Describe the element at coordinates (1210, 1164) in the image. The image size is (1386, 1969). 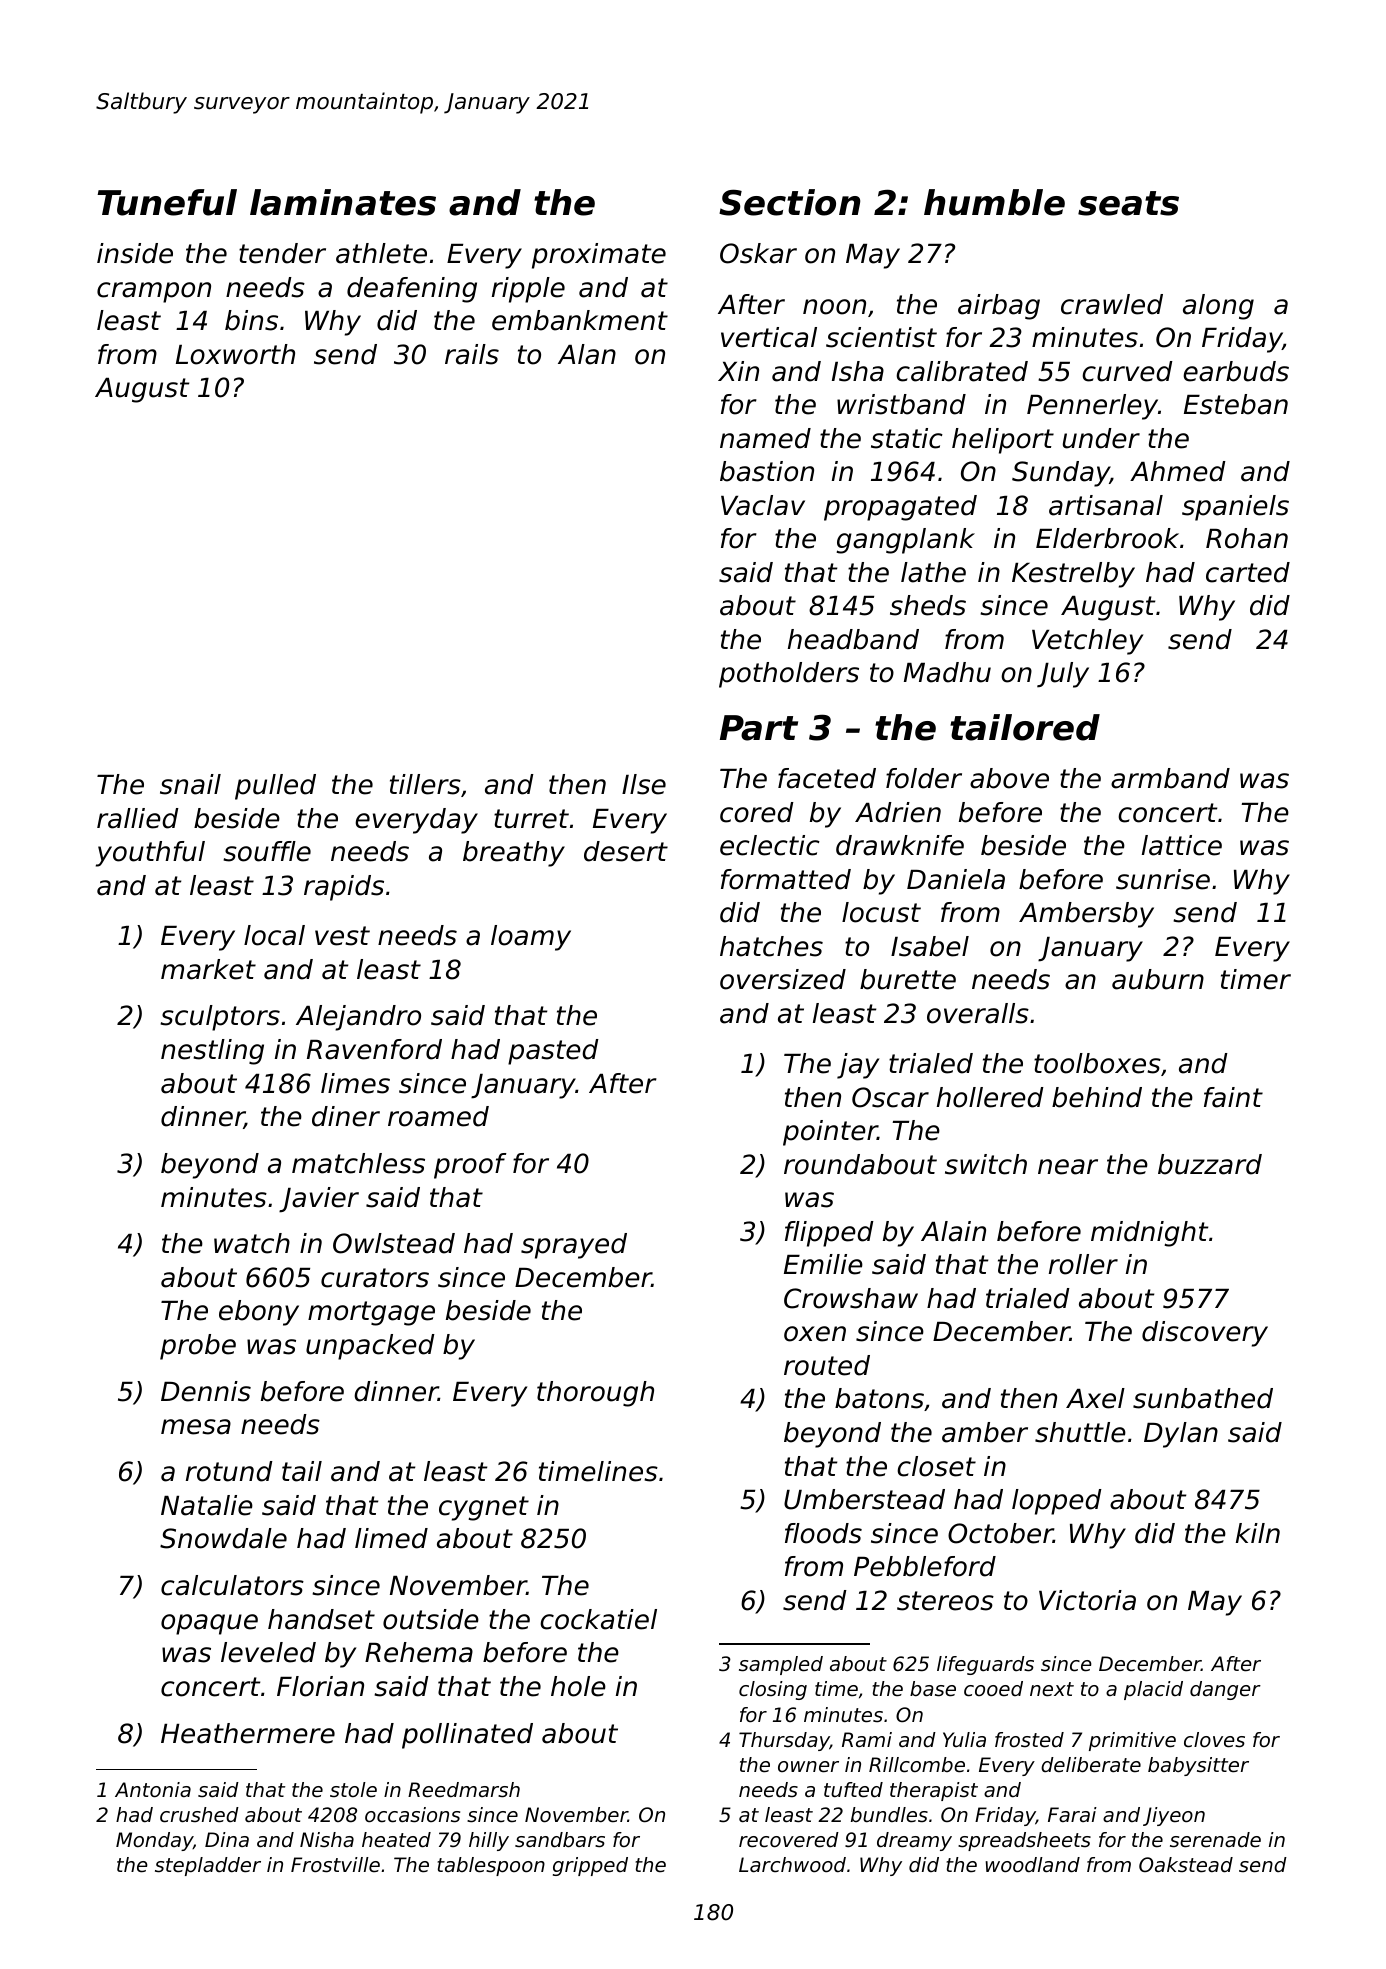
I see `buzzard` at that location.
